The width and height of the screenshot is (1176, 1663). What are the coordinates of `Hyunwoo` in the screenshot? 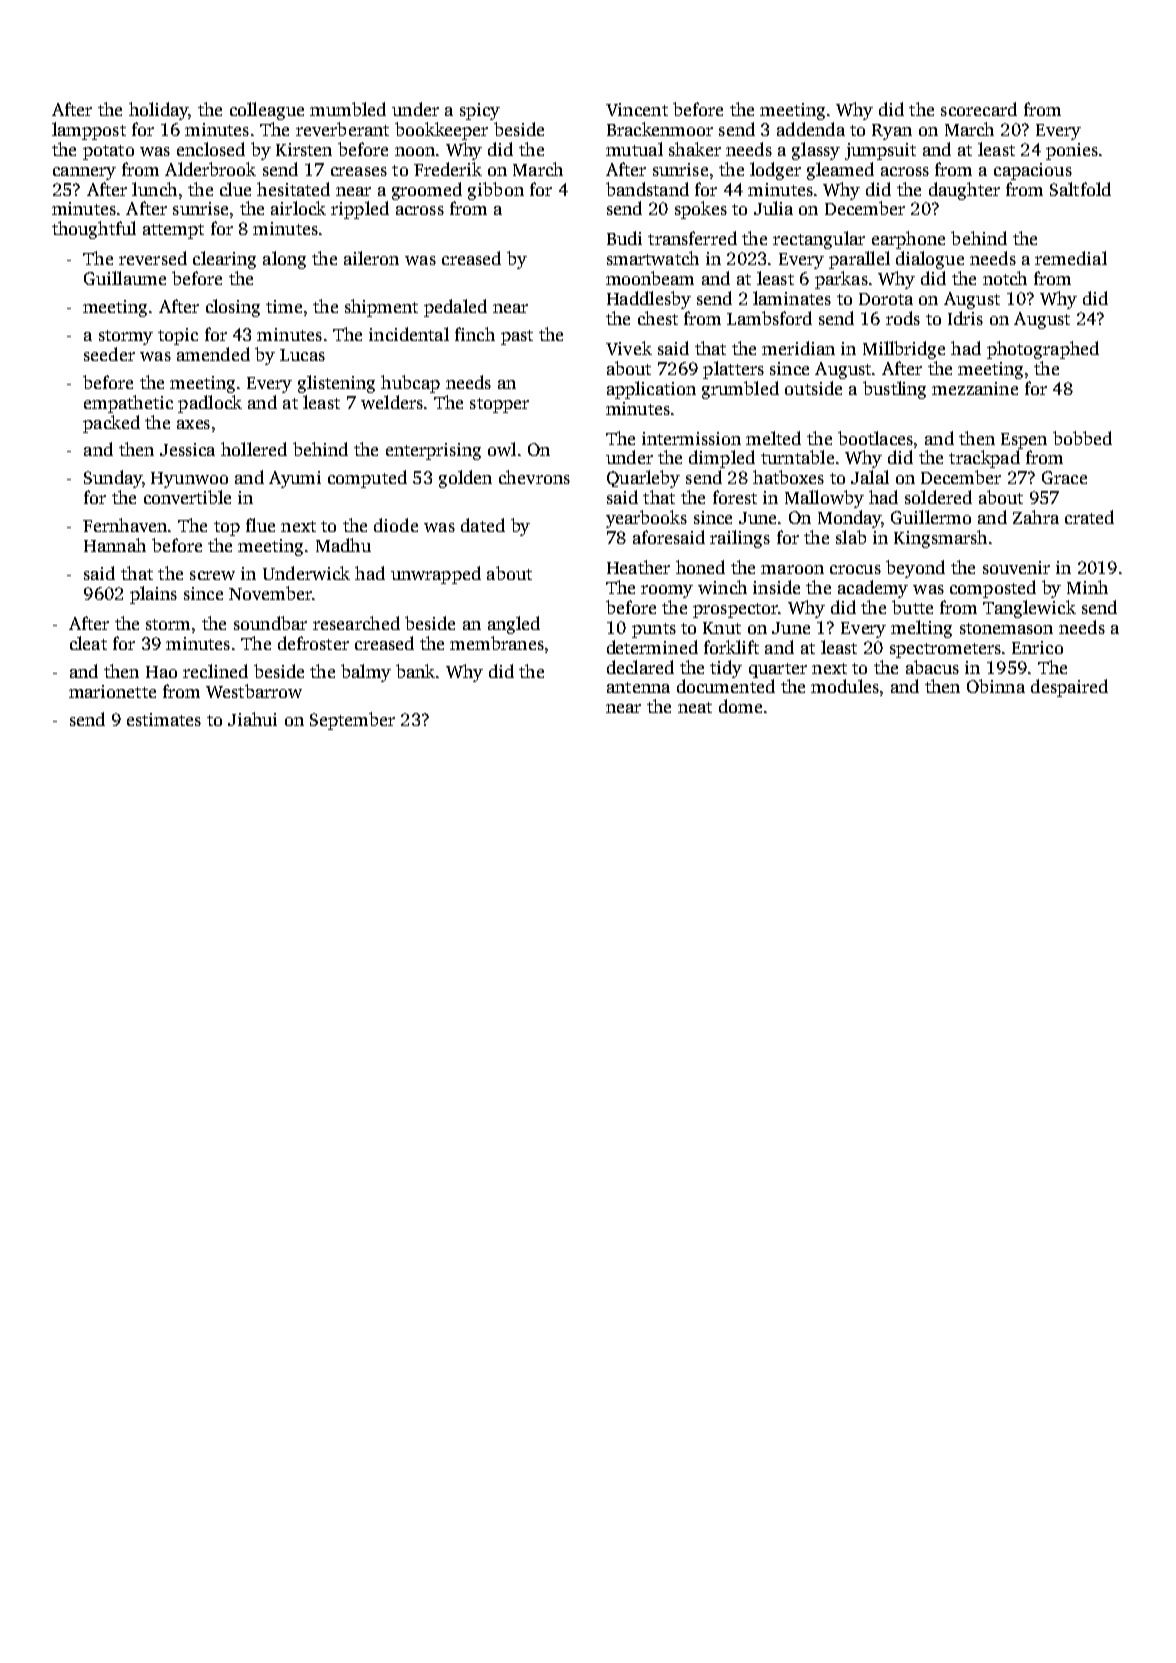 It's located at (189, 480).
